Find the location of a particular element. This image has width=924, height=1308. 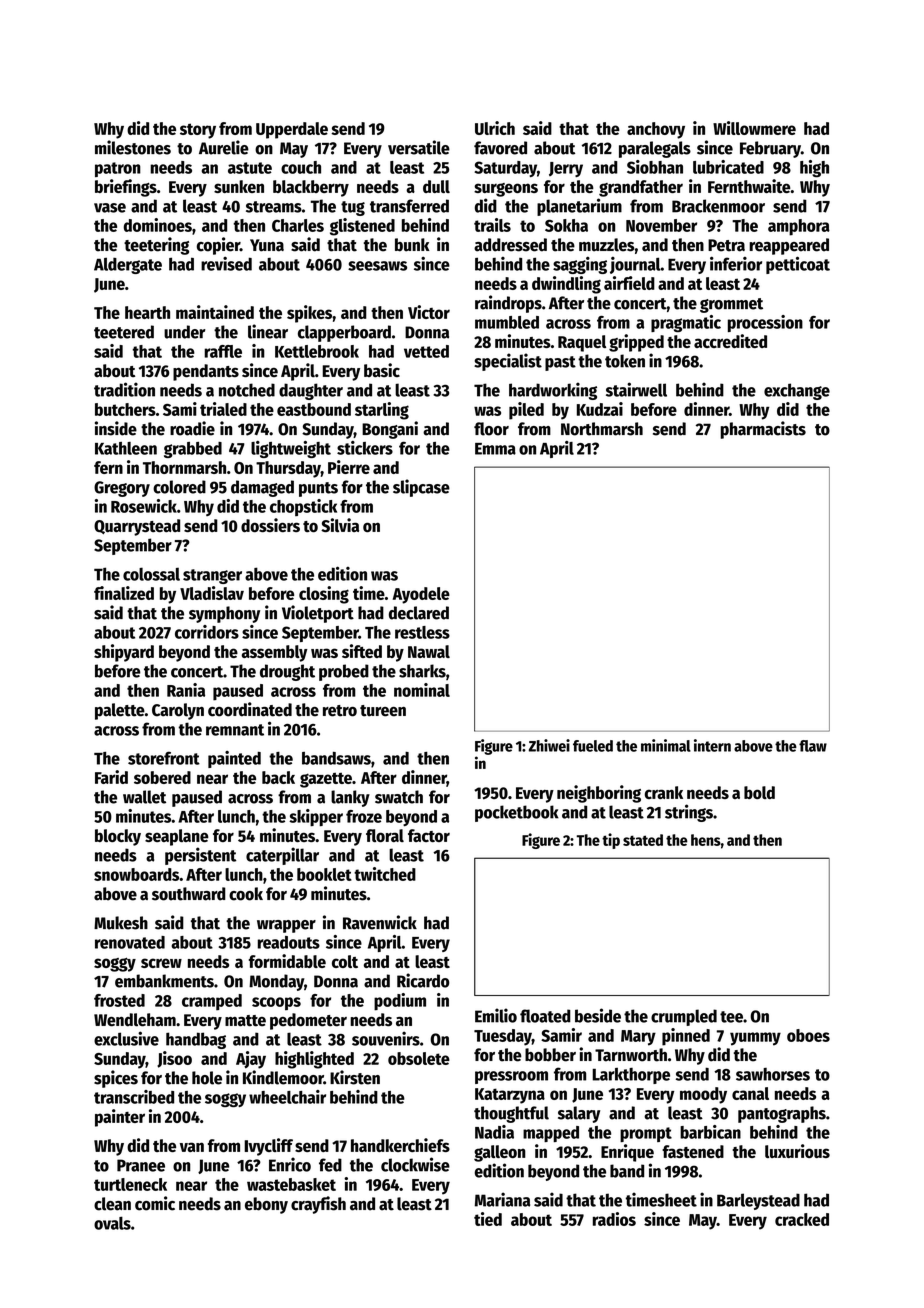

crayfish is located at coordinates (318, 1205).
